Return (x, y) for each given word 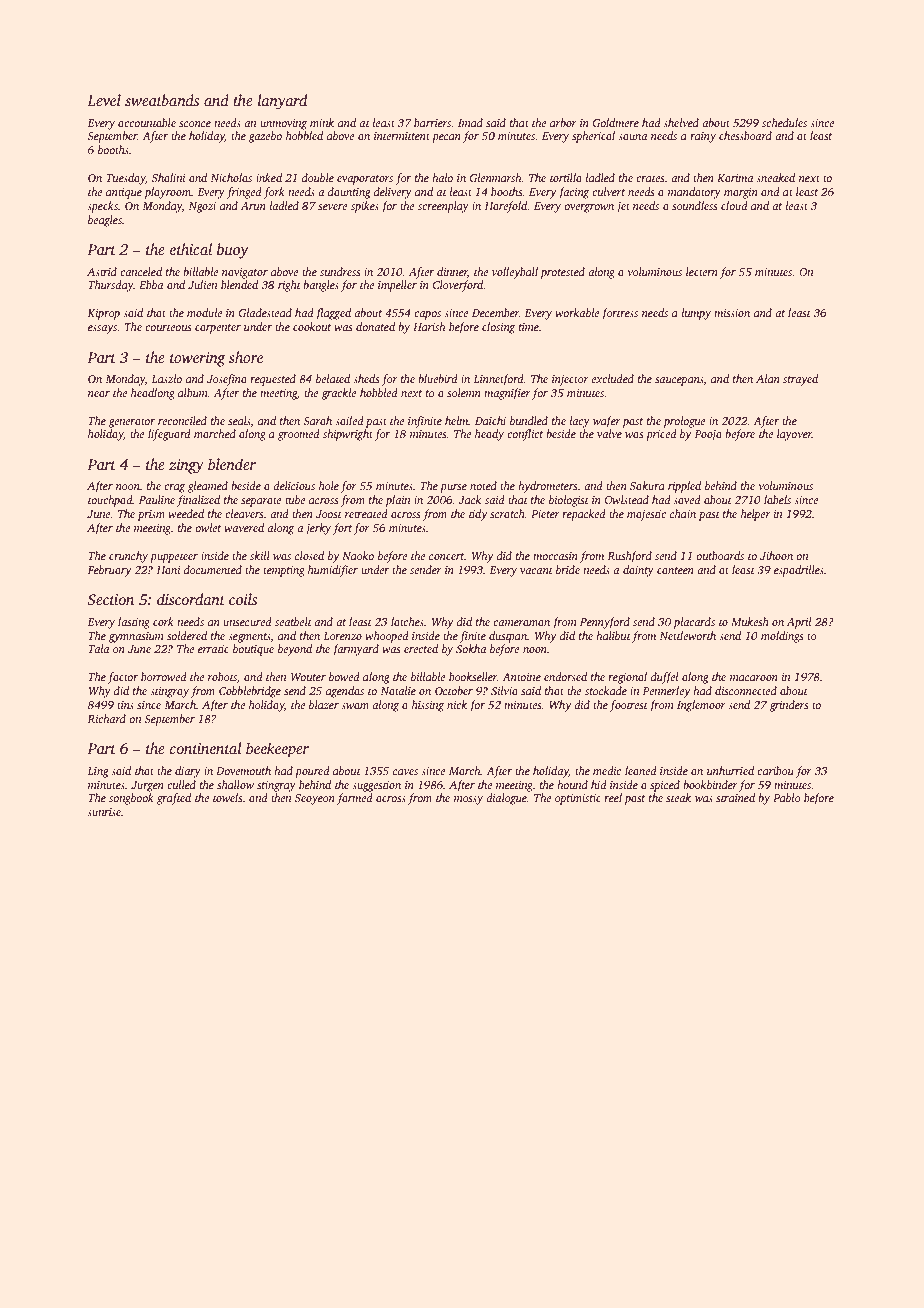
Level (104, 100)
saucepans (679, 381)
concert (446, 556)
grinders (788, 706)
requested (273, 380)
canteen (675, 570)
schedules (784, 122)
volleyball (515, 273)
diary (188, 772)
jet (623, 207)
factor (122, 678)
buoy (233, 251)
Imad (470, 122)
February (109, 571)
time (529, 327)
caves (405, 772)
